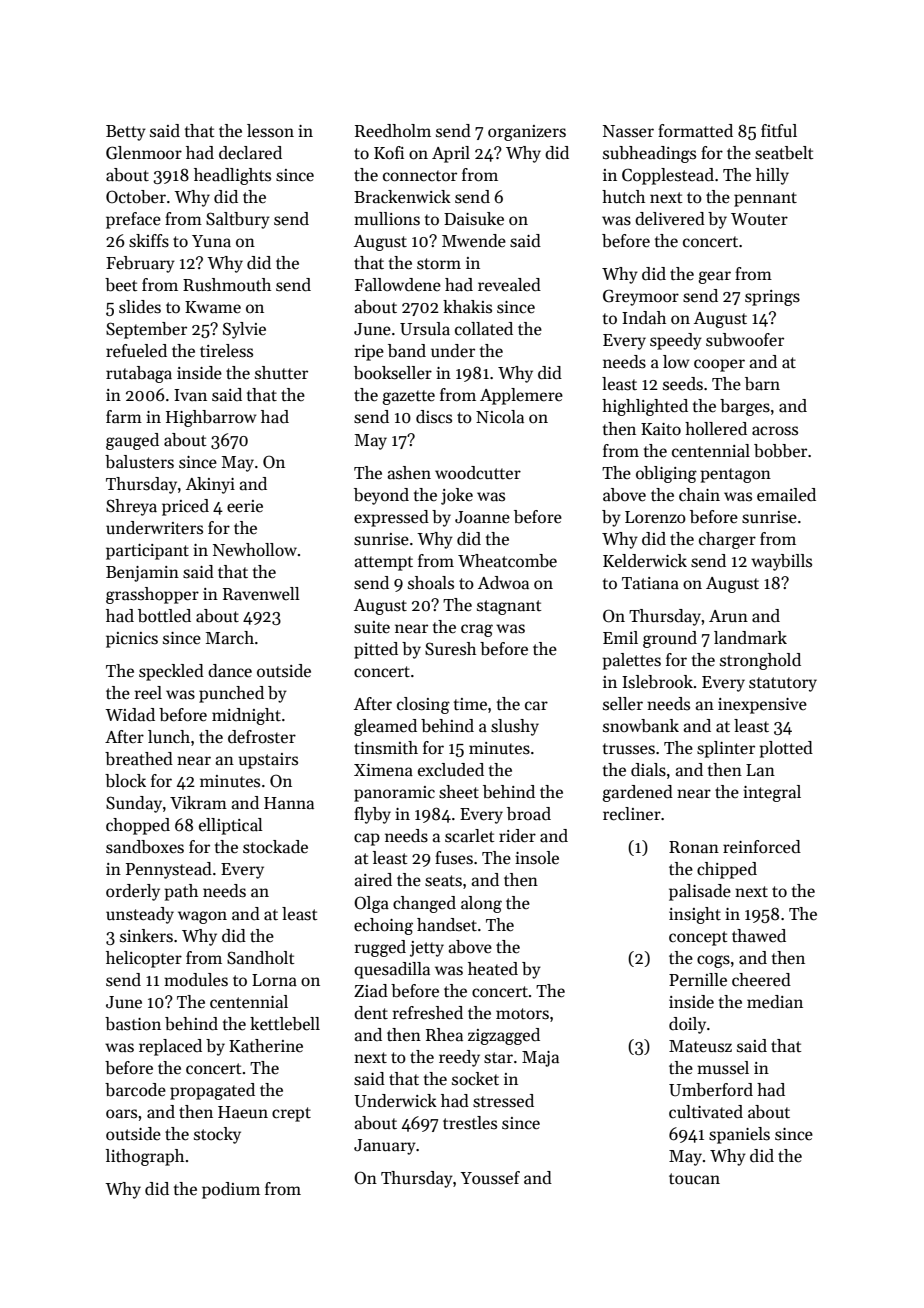 Image resolution: width=924 pixels, height=1308 pixels. I want to click on chain, so click(699, 495).
